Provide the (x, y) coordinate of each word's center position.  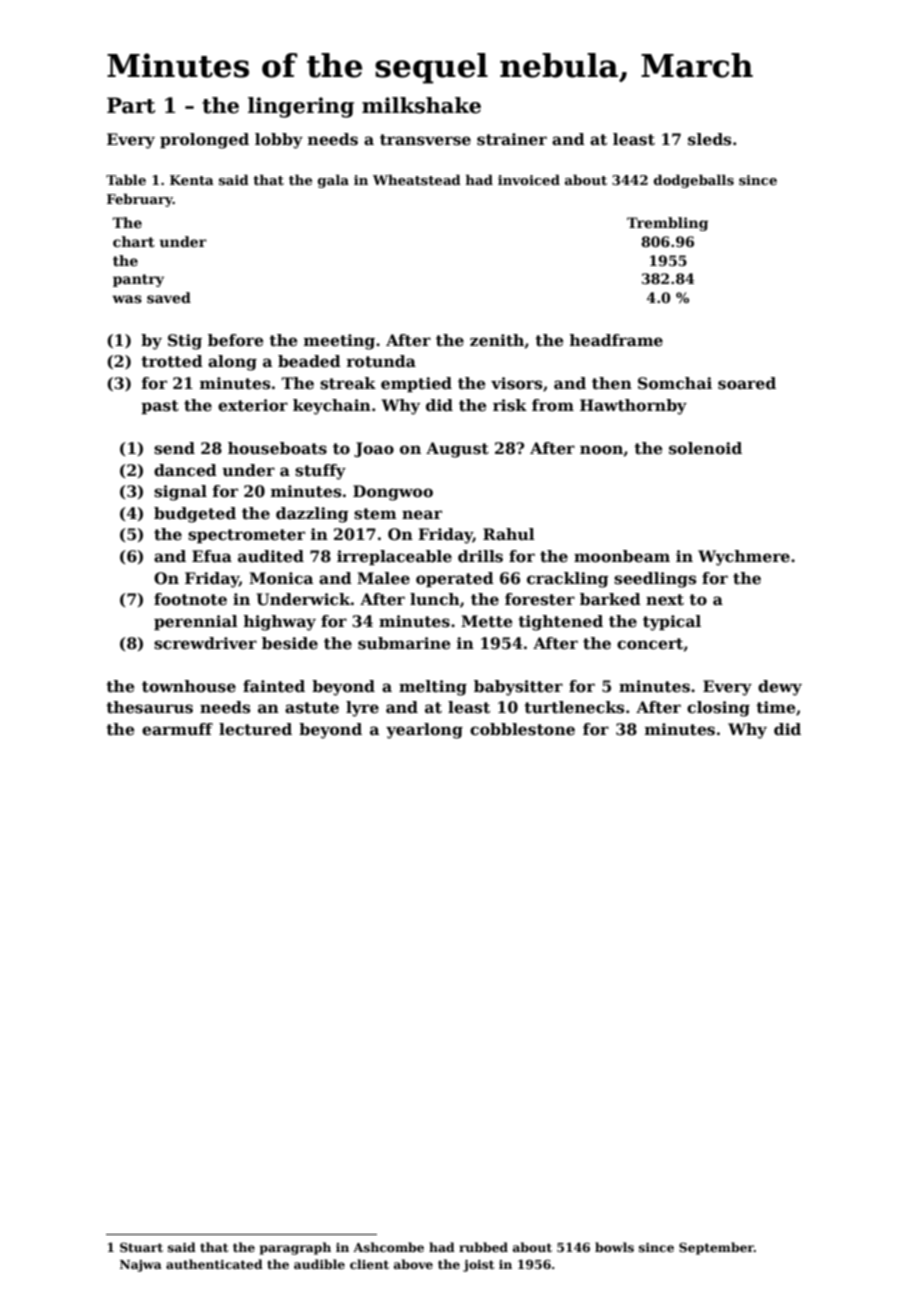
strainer (512, 139)
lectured (255, 729)
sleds (709, 139)
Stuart (141, 1247)
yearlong (424, 731)
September (716, 1248)
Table (126, 180)
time (776, 707)
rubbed (483, 1247)
